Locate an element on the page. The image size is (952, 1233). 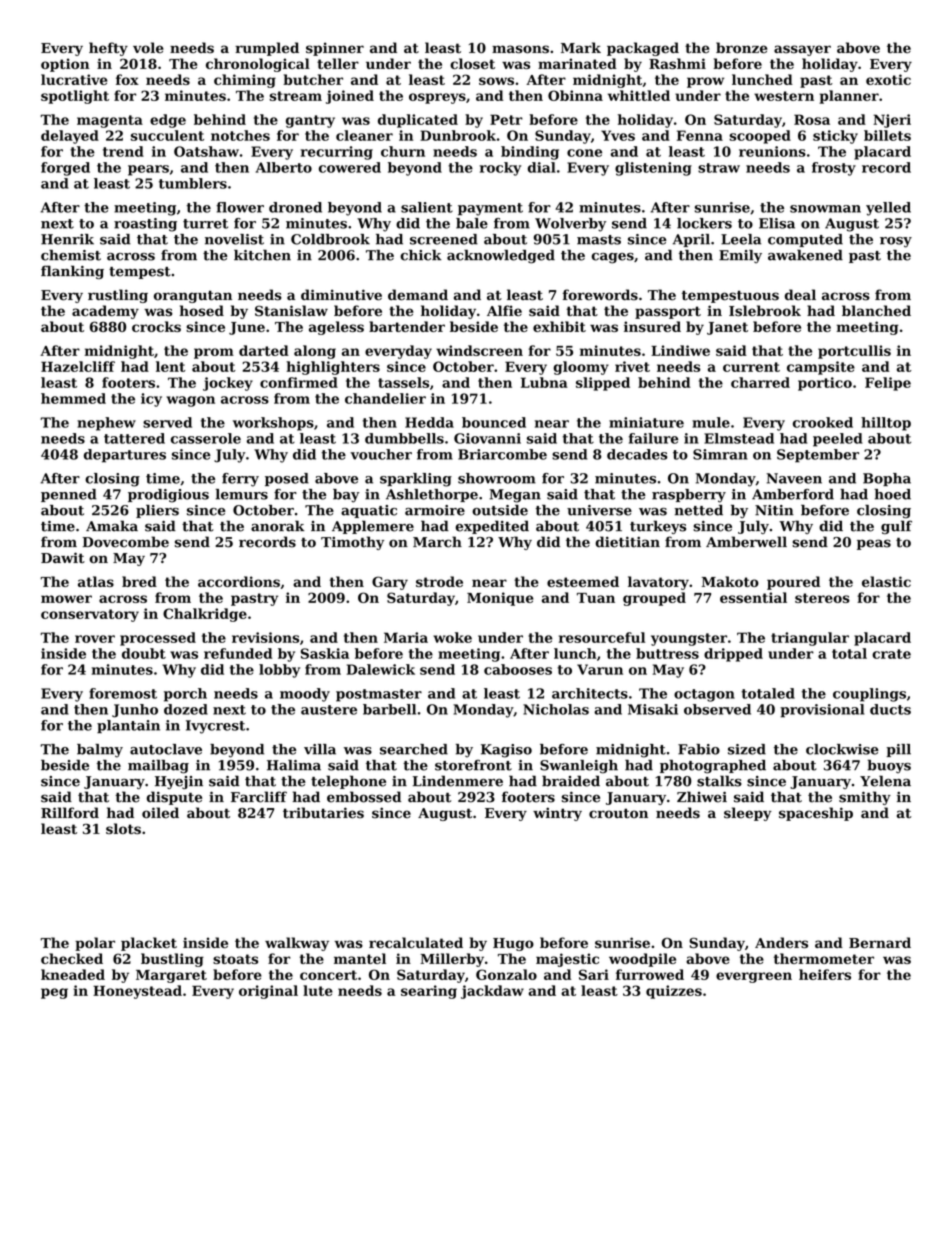
peg is located at coordinates (54, 993).
